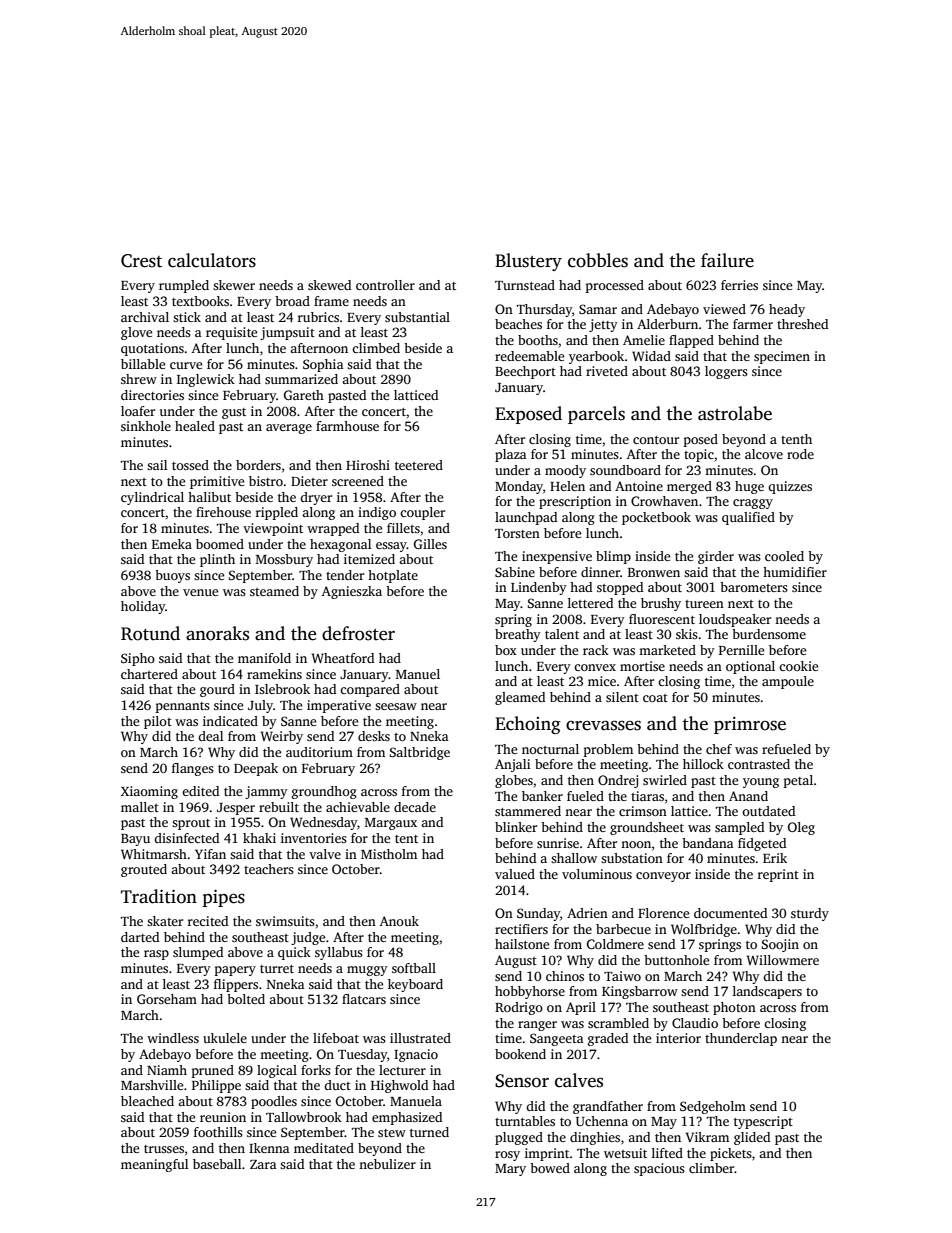 This page has height=1233, width=952. I want to click on bowed, so click(550, 1168).
